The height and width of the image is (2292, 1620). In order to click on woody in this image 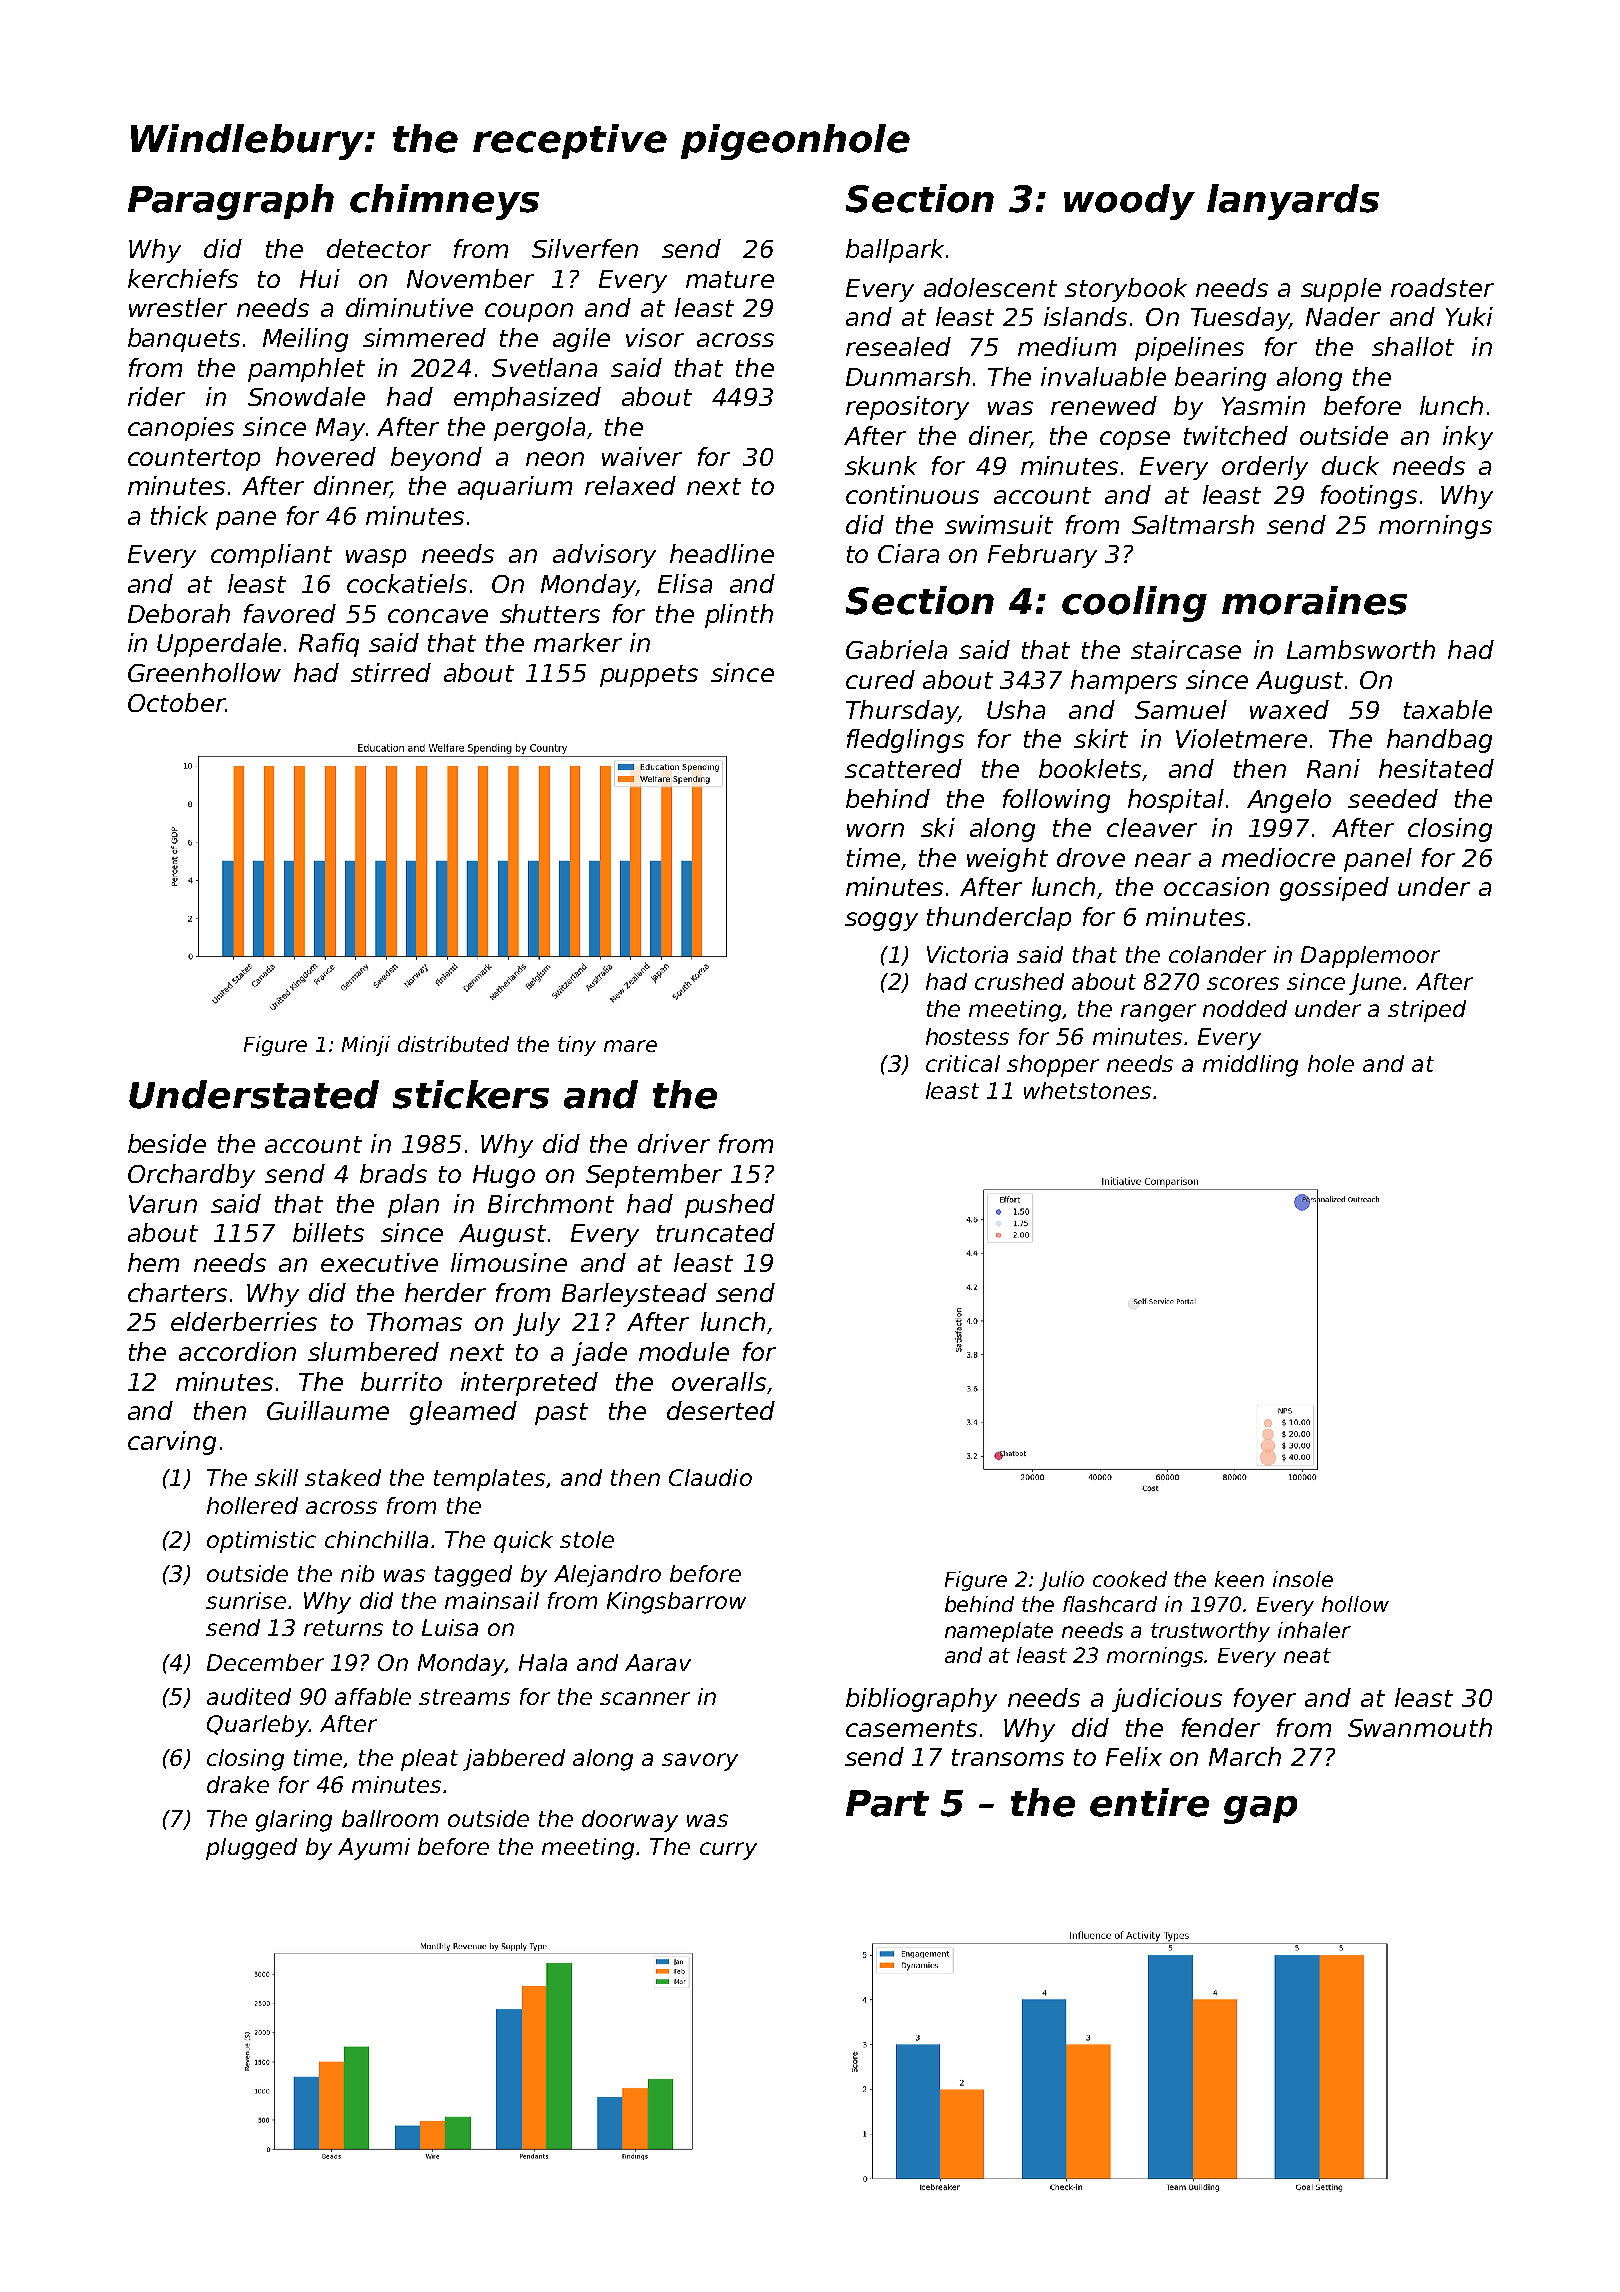, I will do `click(1129, 202)`.
